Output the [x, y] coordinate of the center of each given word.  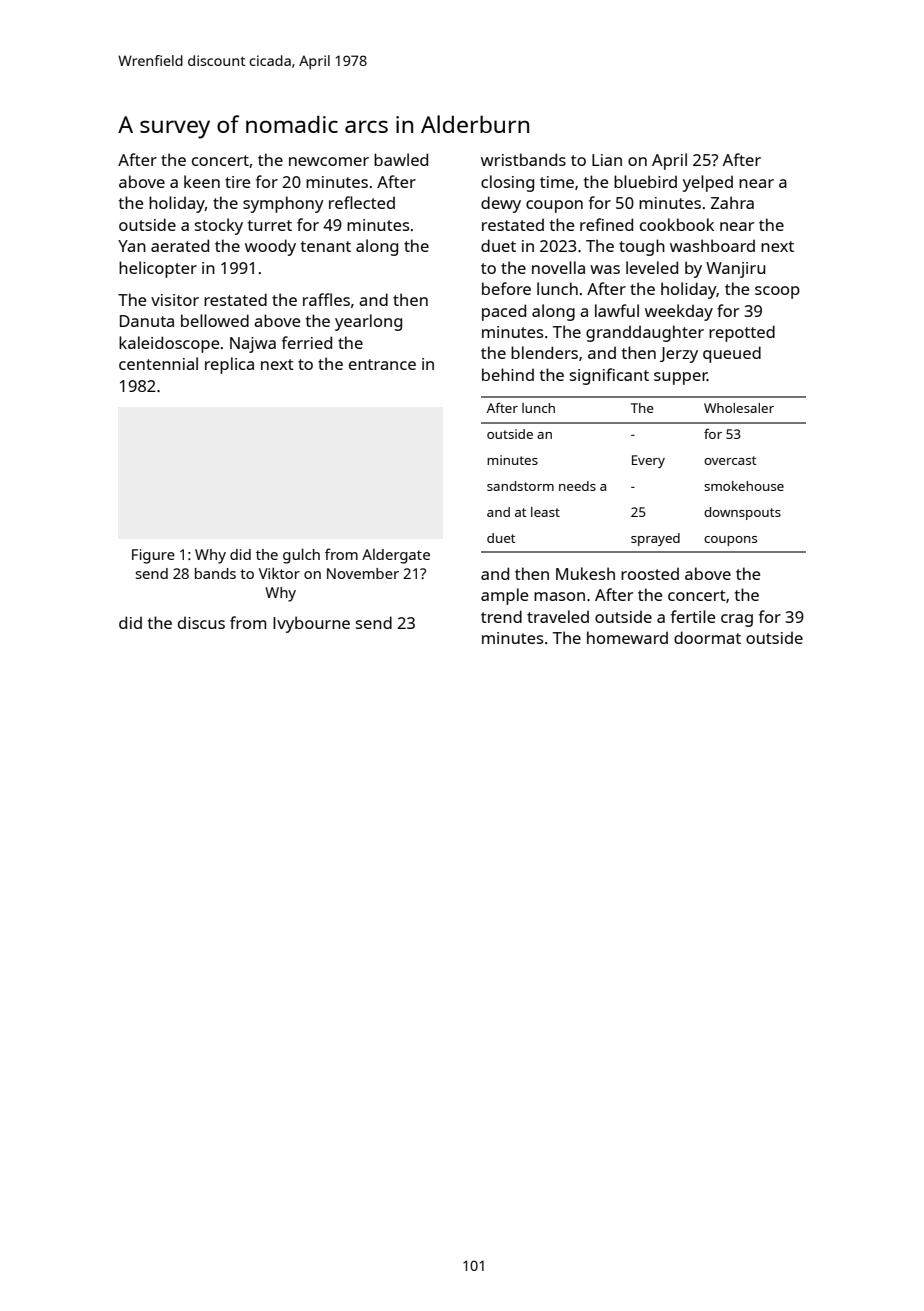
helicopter [158, 269]
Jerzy [679, 355]
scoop [777, 292]
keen [202, 181]
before [506, 288]
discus [201, 622]
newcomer [329, 161]
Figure [153, 556]
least [545, 512]
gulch [301, 556]
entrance [382, 364]
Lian [607, 160]
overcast [730, 460]
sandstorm [520, 486]
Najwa [253, 345]
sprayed [655, 539]
